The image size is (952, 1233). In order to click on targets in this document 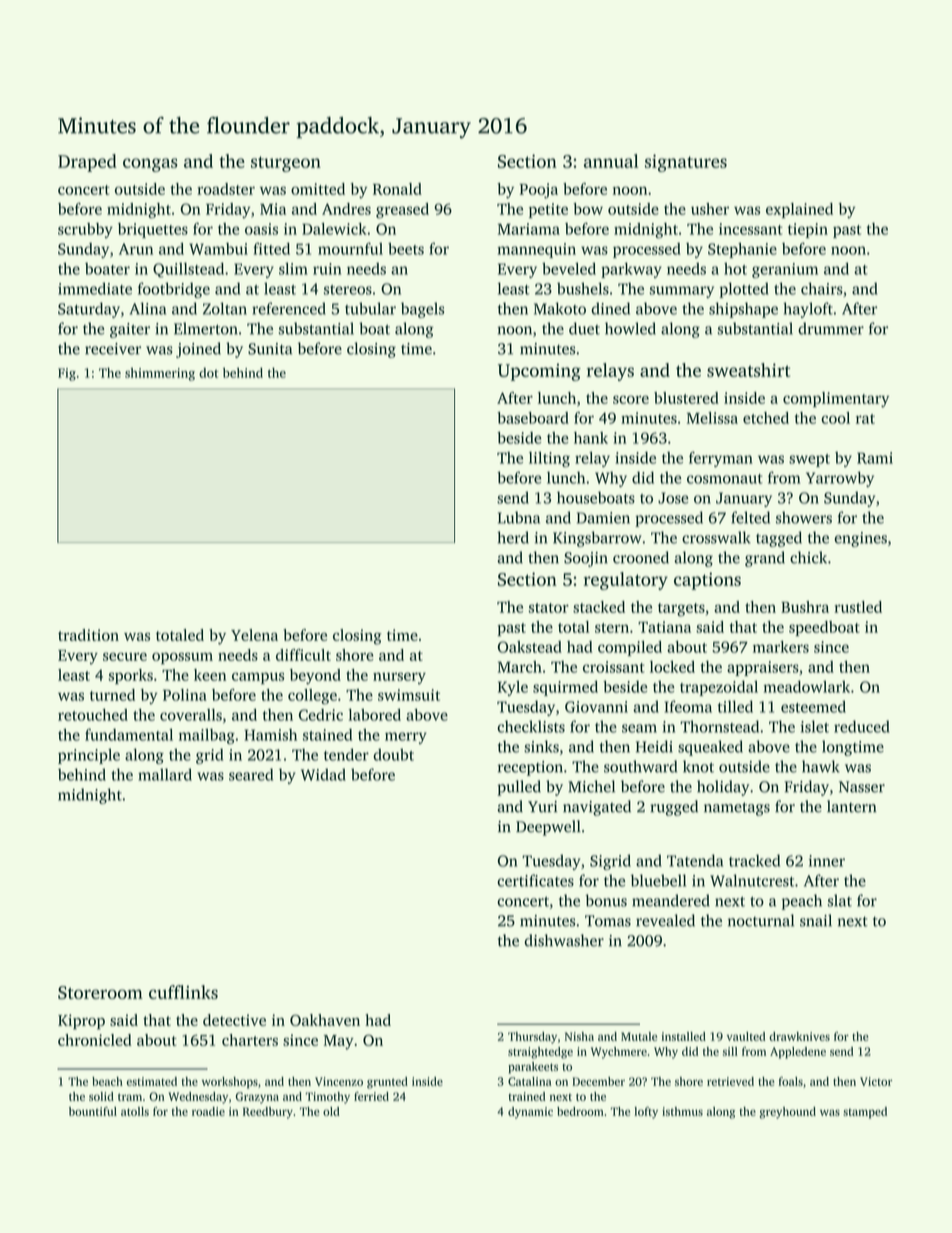, I will do `click(681, 610)`.
